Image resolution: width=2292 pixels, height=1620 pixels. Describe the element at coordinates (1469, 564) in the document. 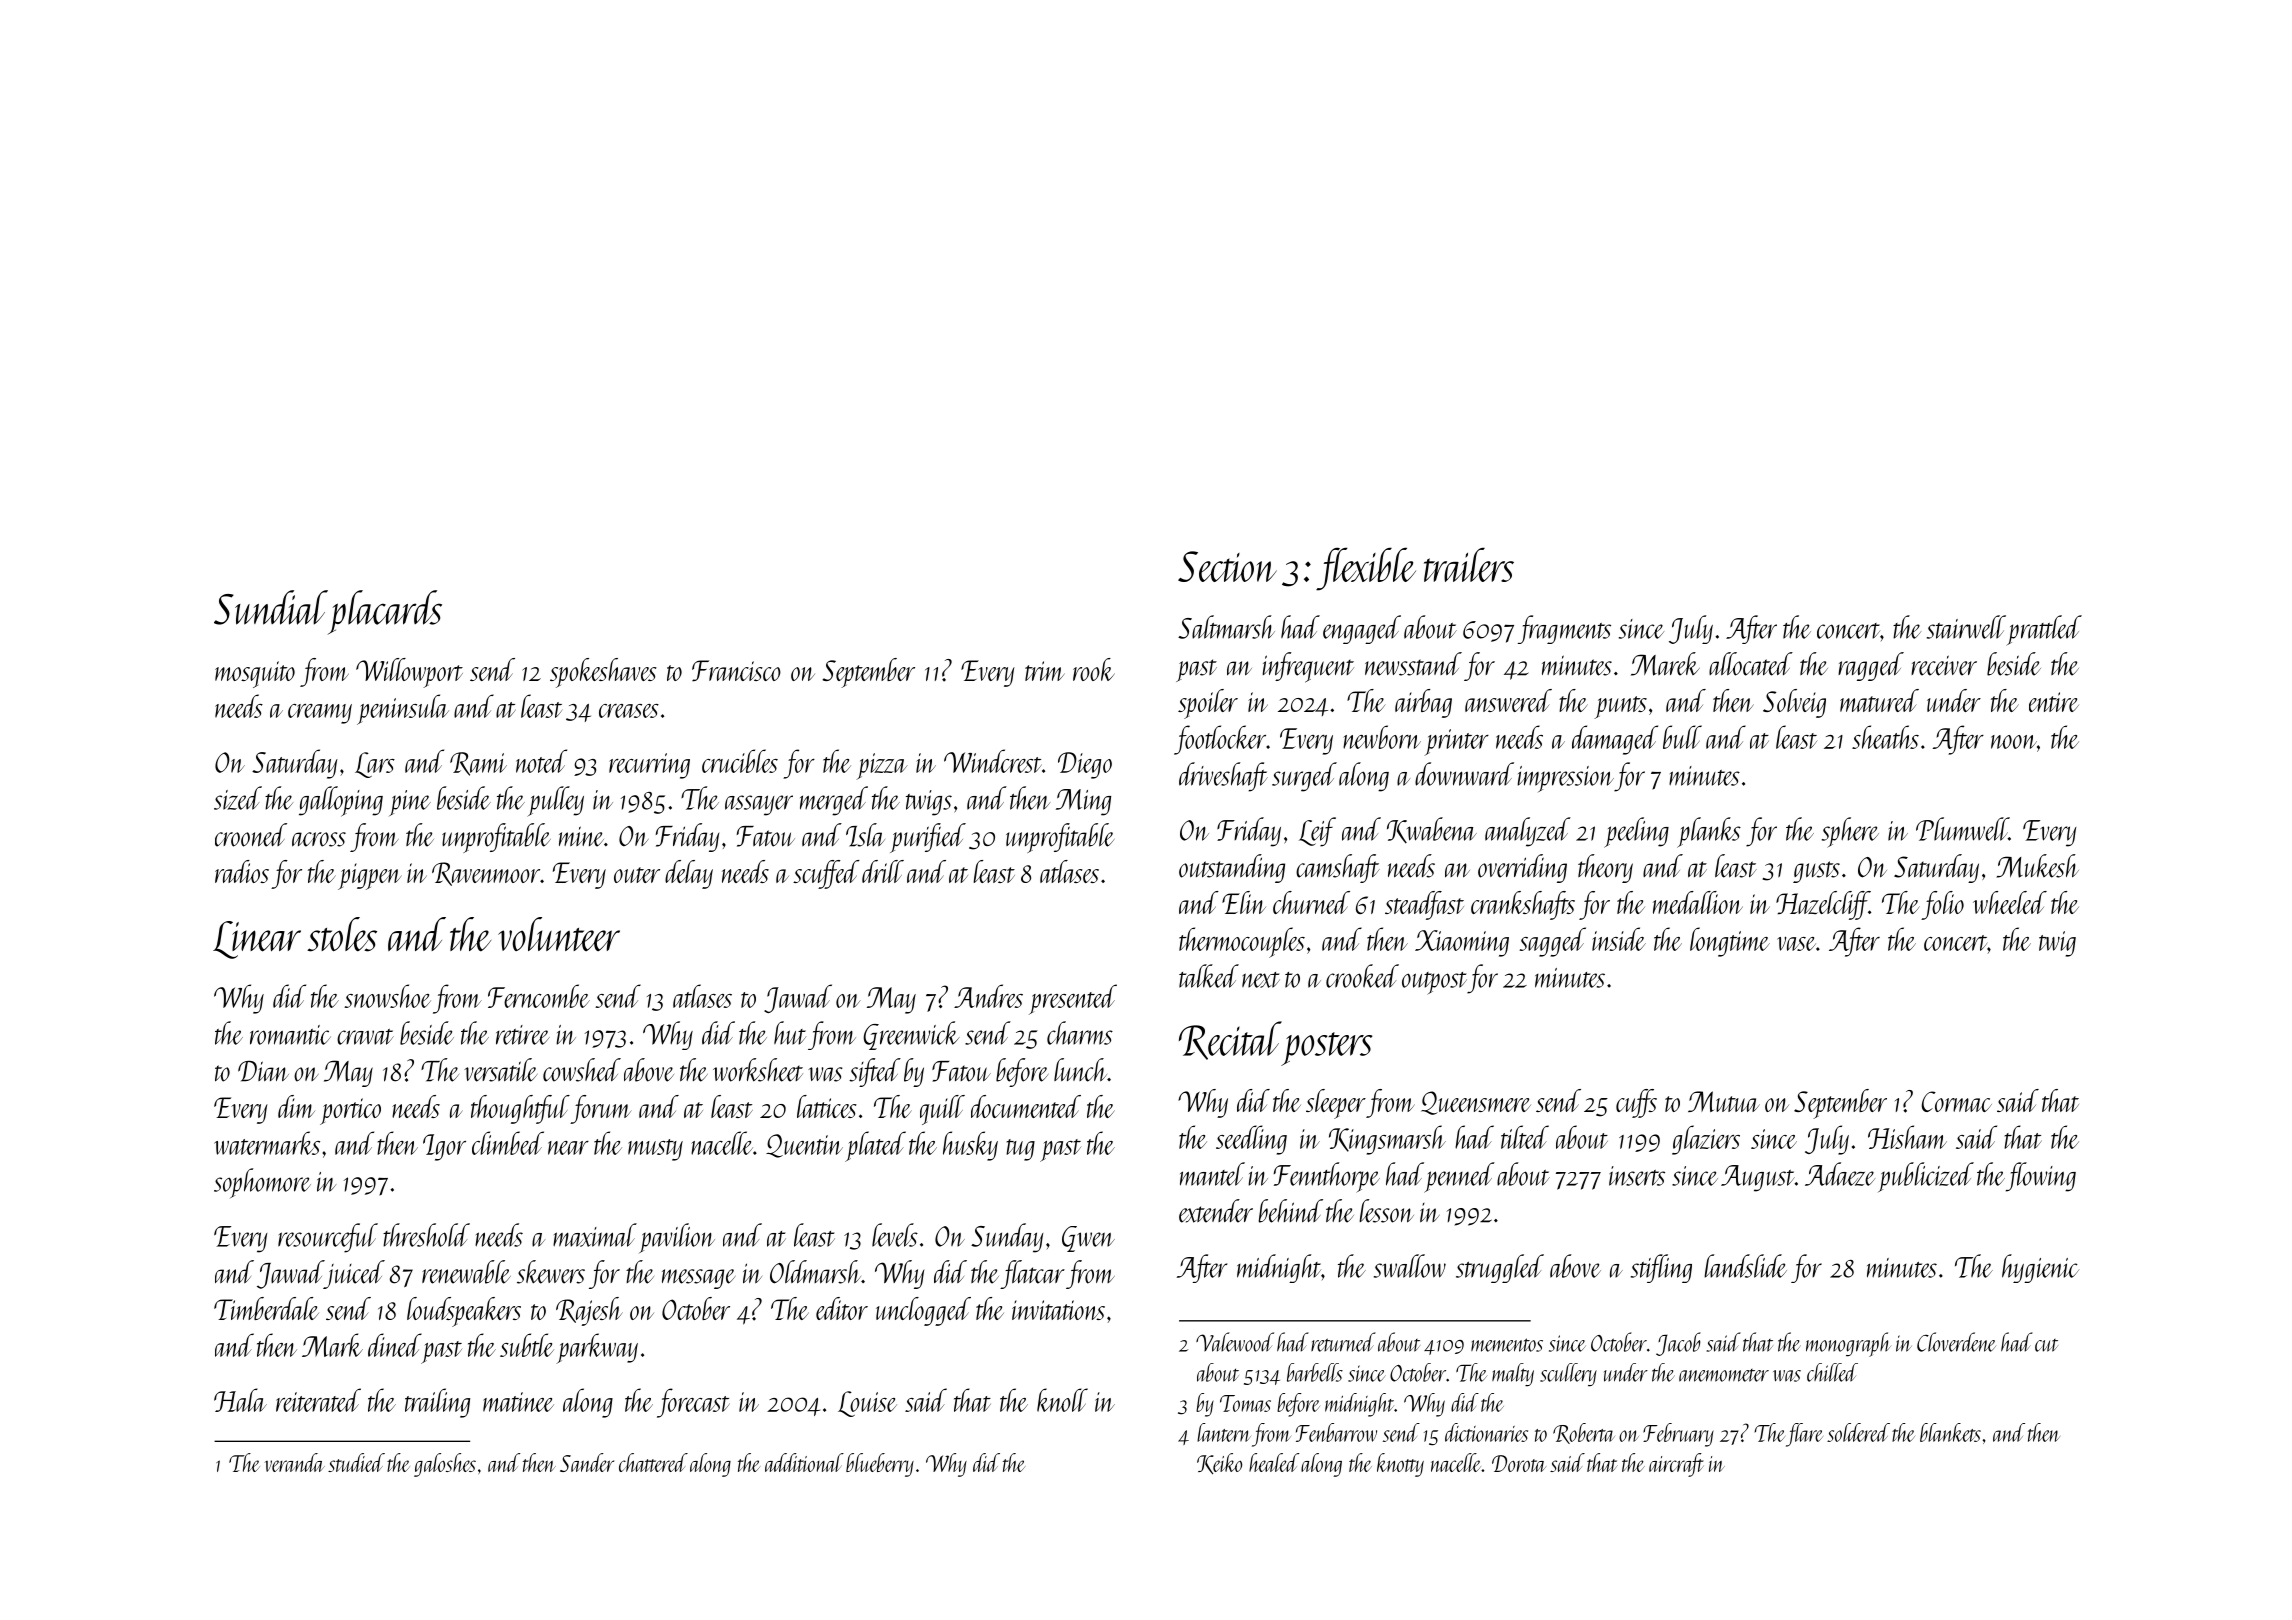

I see `trailers` at that location.
